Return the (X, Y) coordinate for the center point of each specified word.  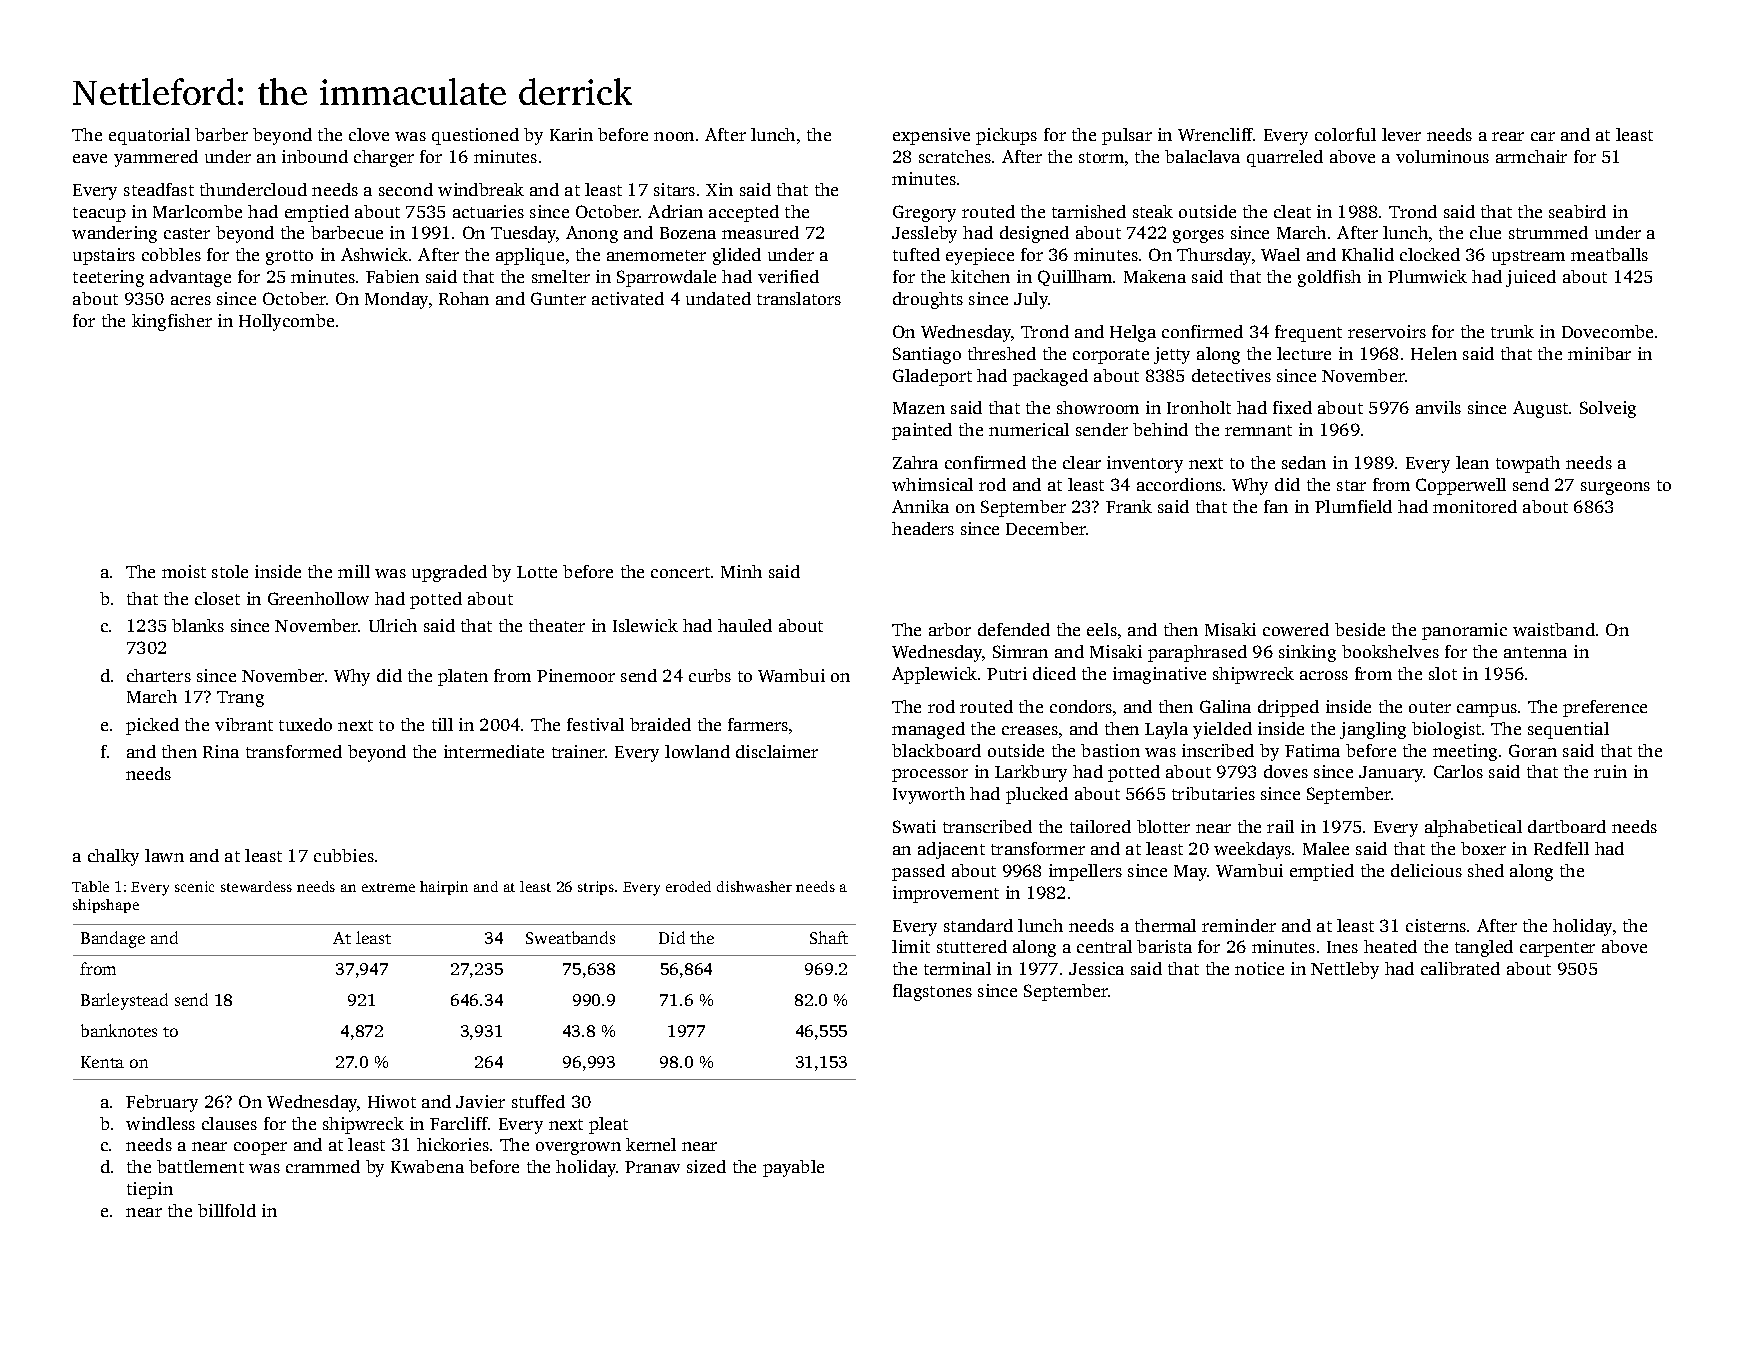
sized (706, 1166)
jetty (1172, 355)
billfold (227, 1210)
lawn (164, 855)
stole (230, 571)
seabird (1577, 211)
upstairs (104, 256)
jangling (1373, 730)
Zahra (915, 462)
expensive (931, 136)
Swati (914, 826)
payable (793, 1168)
